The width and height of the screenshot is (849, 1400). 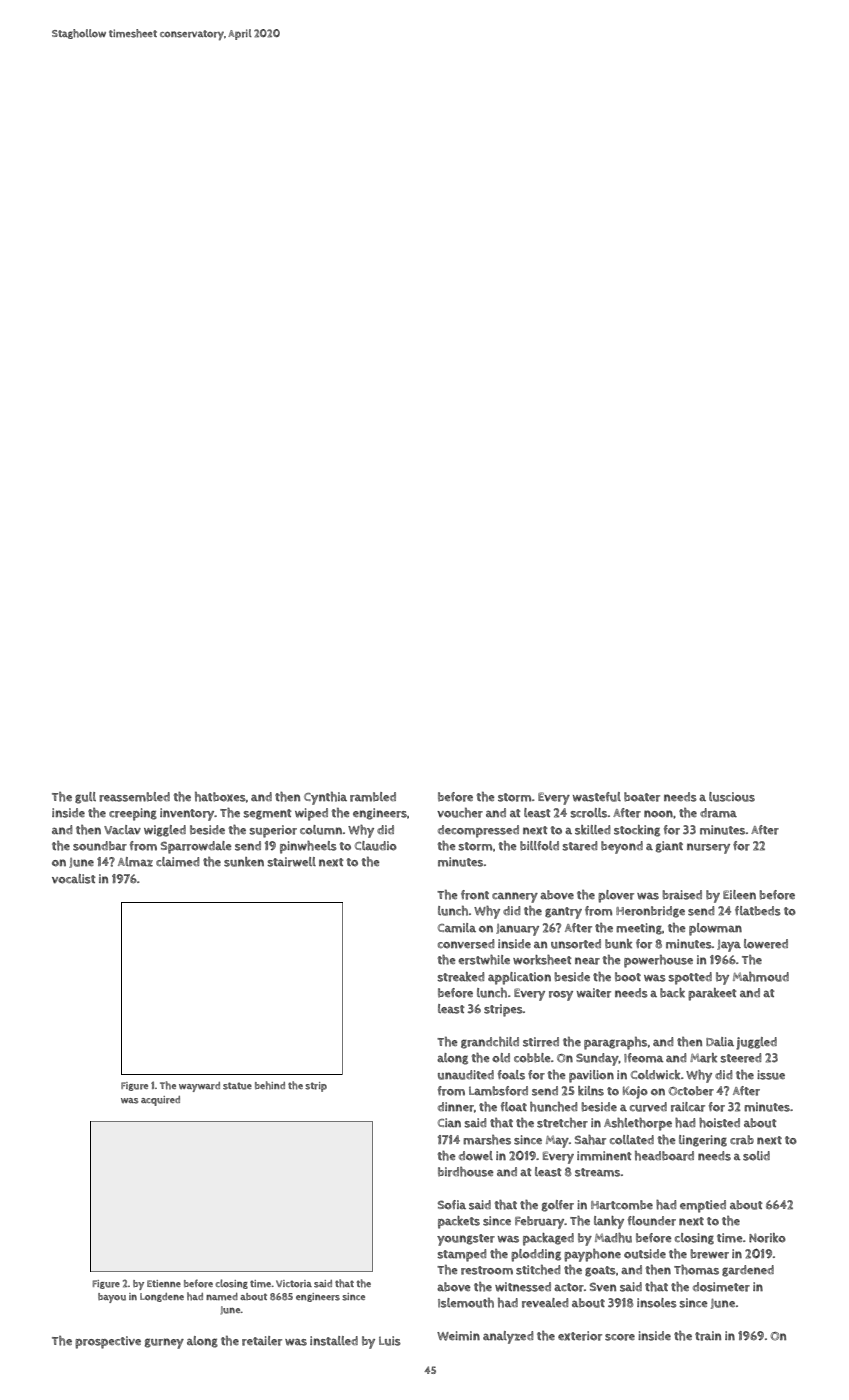 What do you see at coordinates (108, 1342) in the screenshot?
I see `prospective` at bounding box center [108, 1342].
